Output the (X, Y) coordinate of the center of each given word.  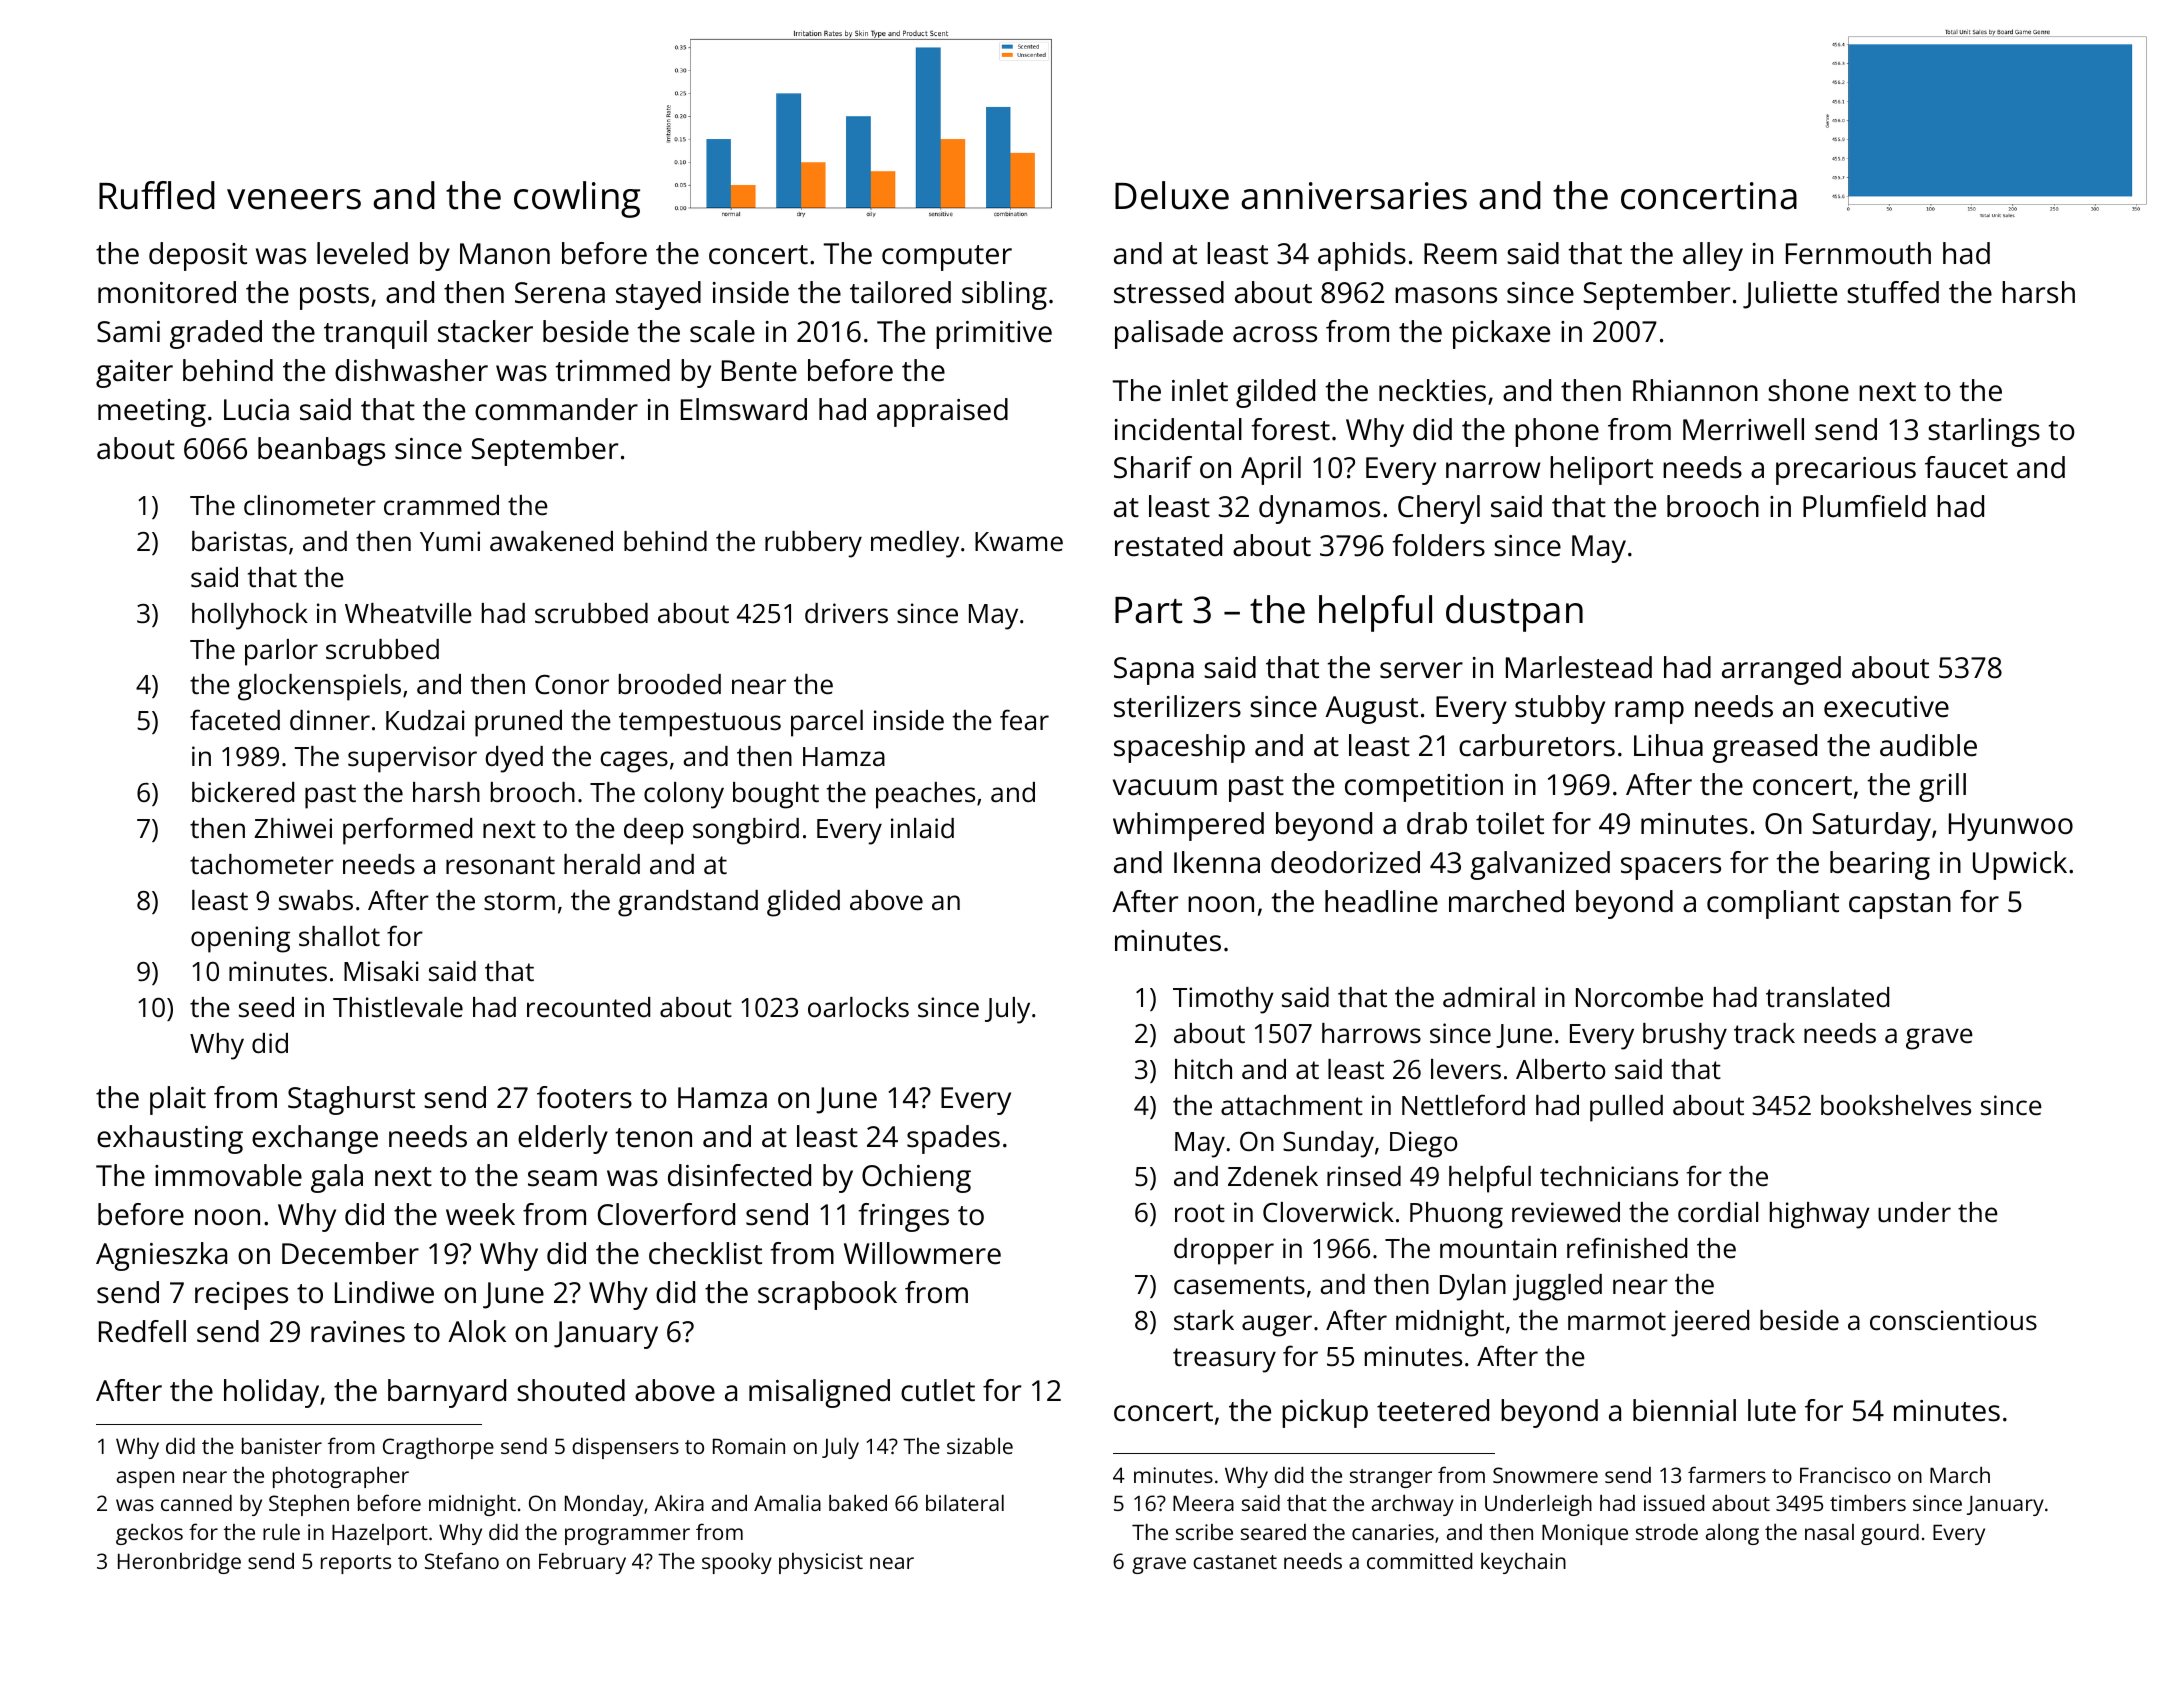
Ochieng (916, 1178)
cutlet (938, 1390)
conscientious (1953, 1320)
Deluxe (1172, 195)
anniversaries (1354, 196)
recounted (588, 1007)
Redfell (142, 1331)
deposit (198, 256)
